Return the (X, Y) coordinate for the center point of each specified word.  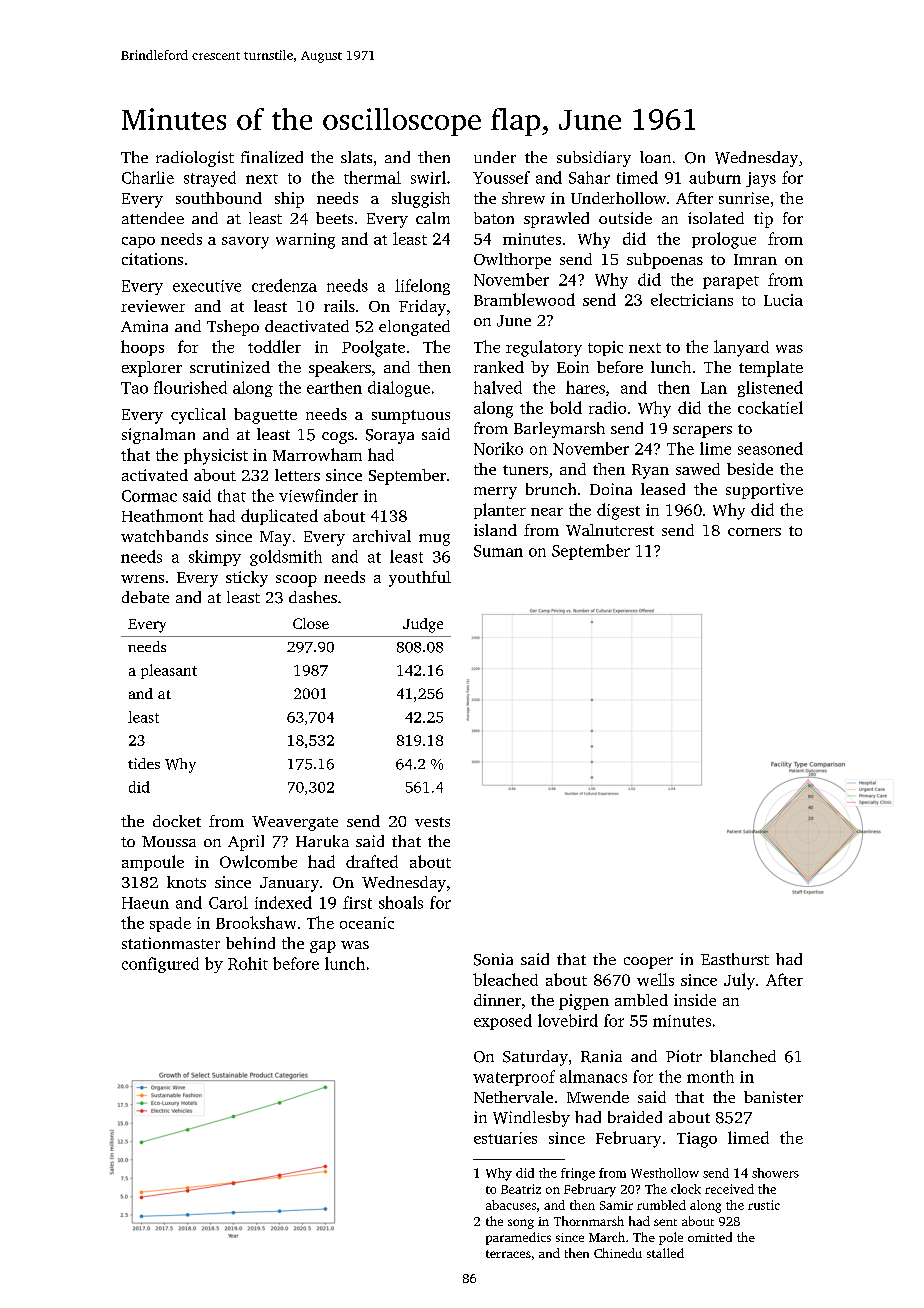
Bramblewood (524, 299)
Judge (423, 625)
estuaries (505, 1138)
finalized (272, 157)
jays (761, 179)
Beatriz (521, 1189)
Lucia (783, 300)
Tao (134, 388)
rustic (764, 1205)
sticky (247, 579)
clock (686, 1189)
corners (754, 532)
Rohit (248, 963)
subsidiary (594, 159)
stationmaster (171, 943)
